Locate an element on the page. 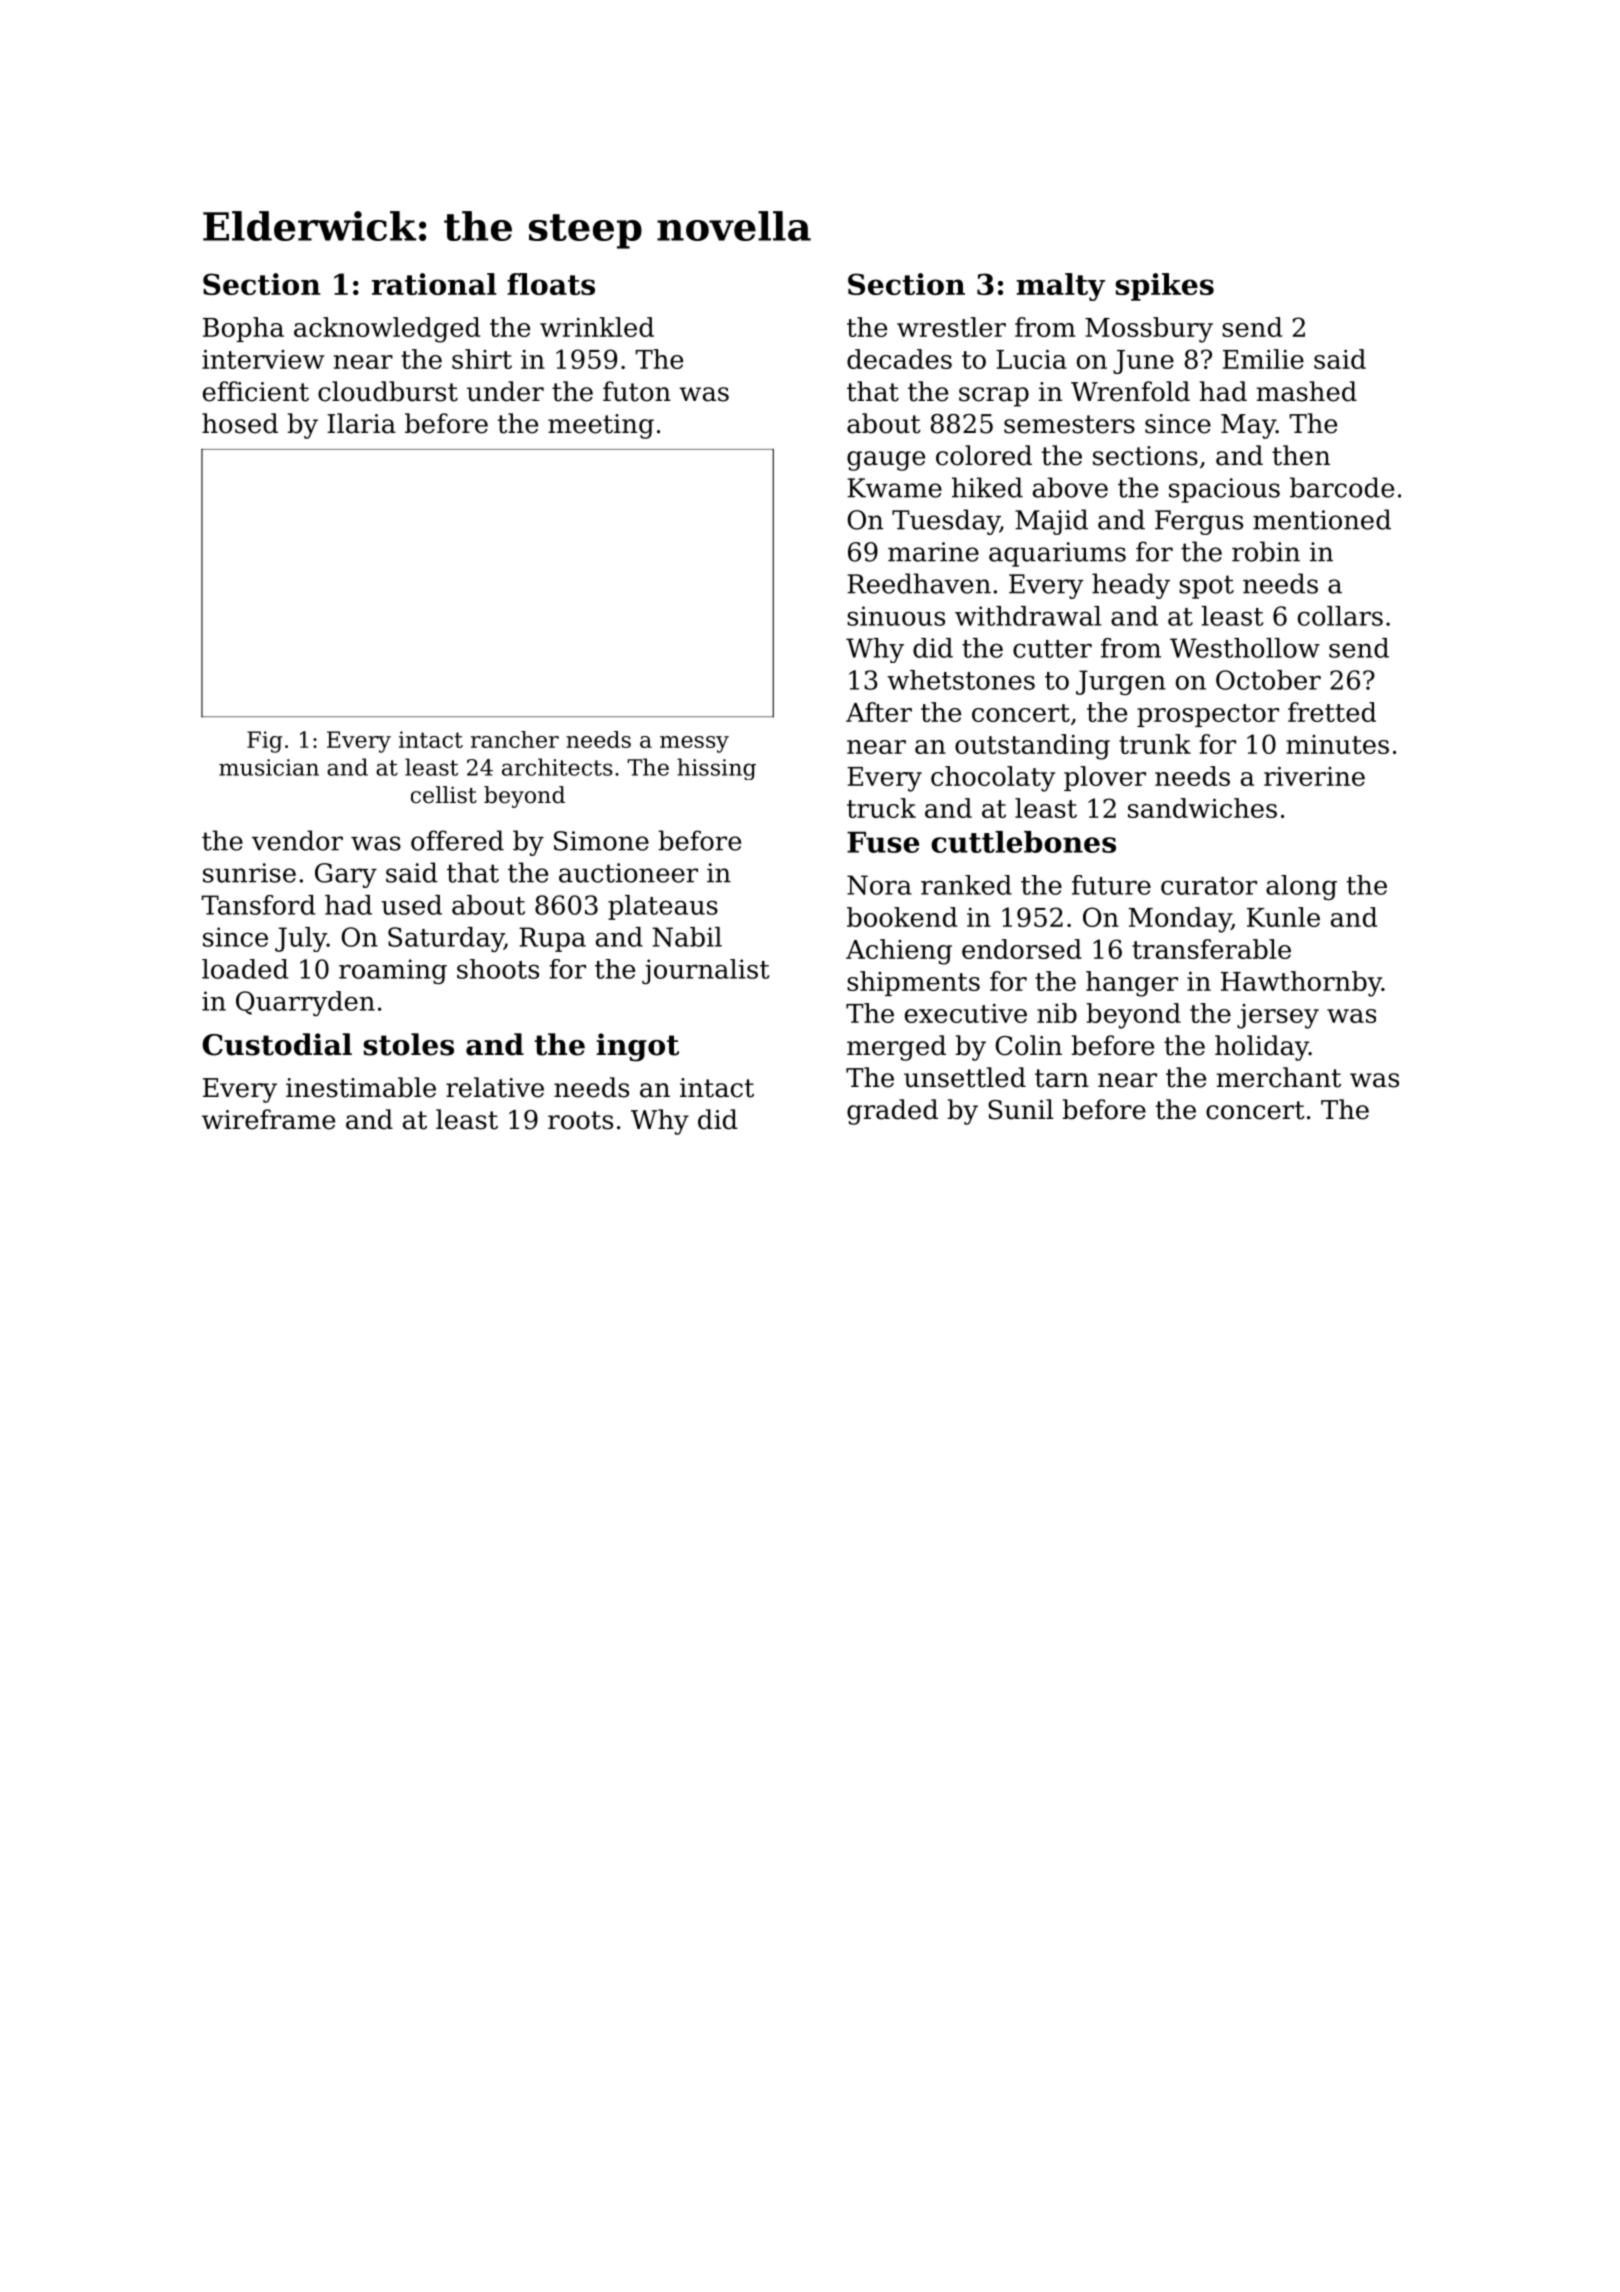  roots is located at coordinates (580, 1120).
